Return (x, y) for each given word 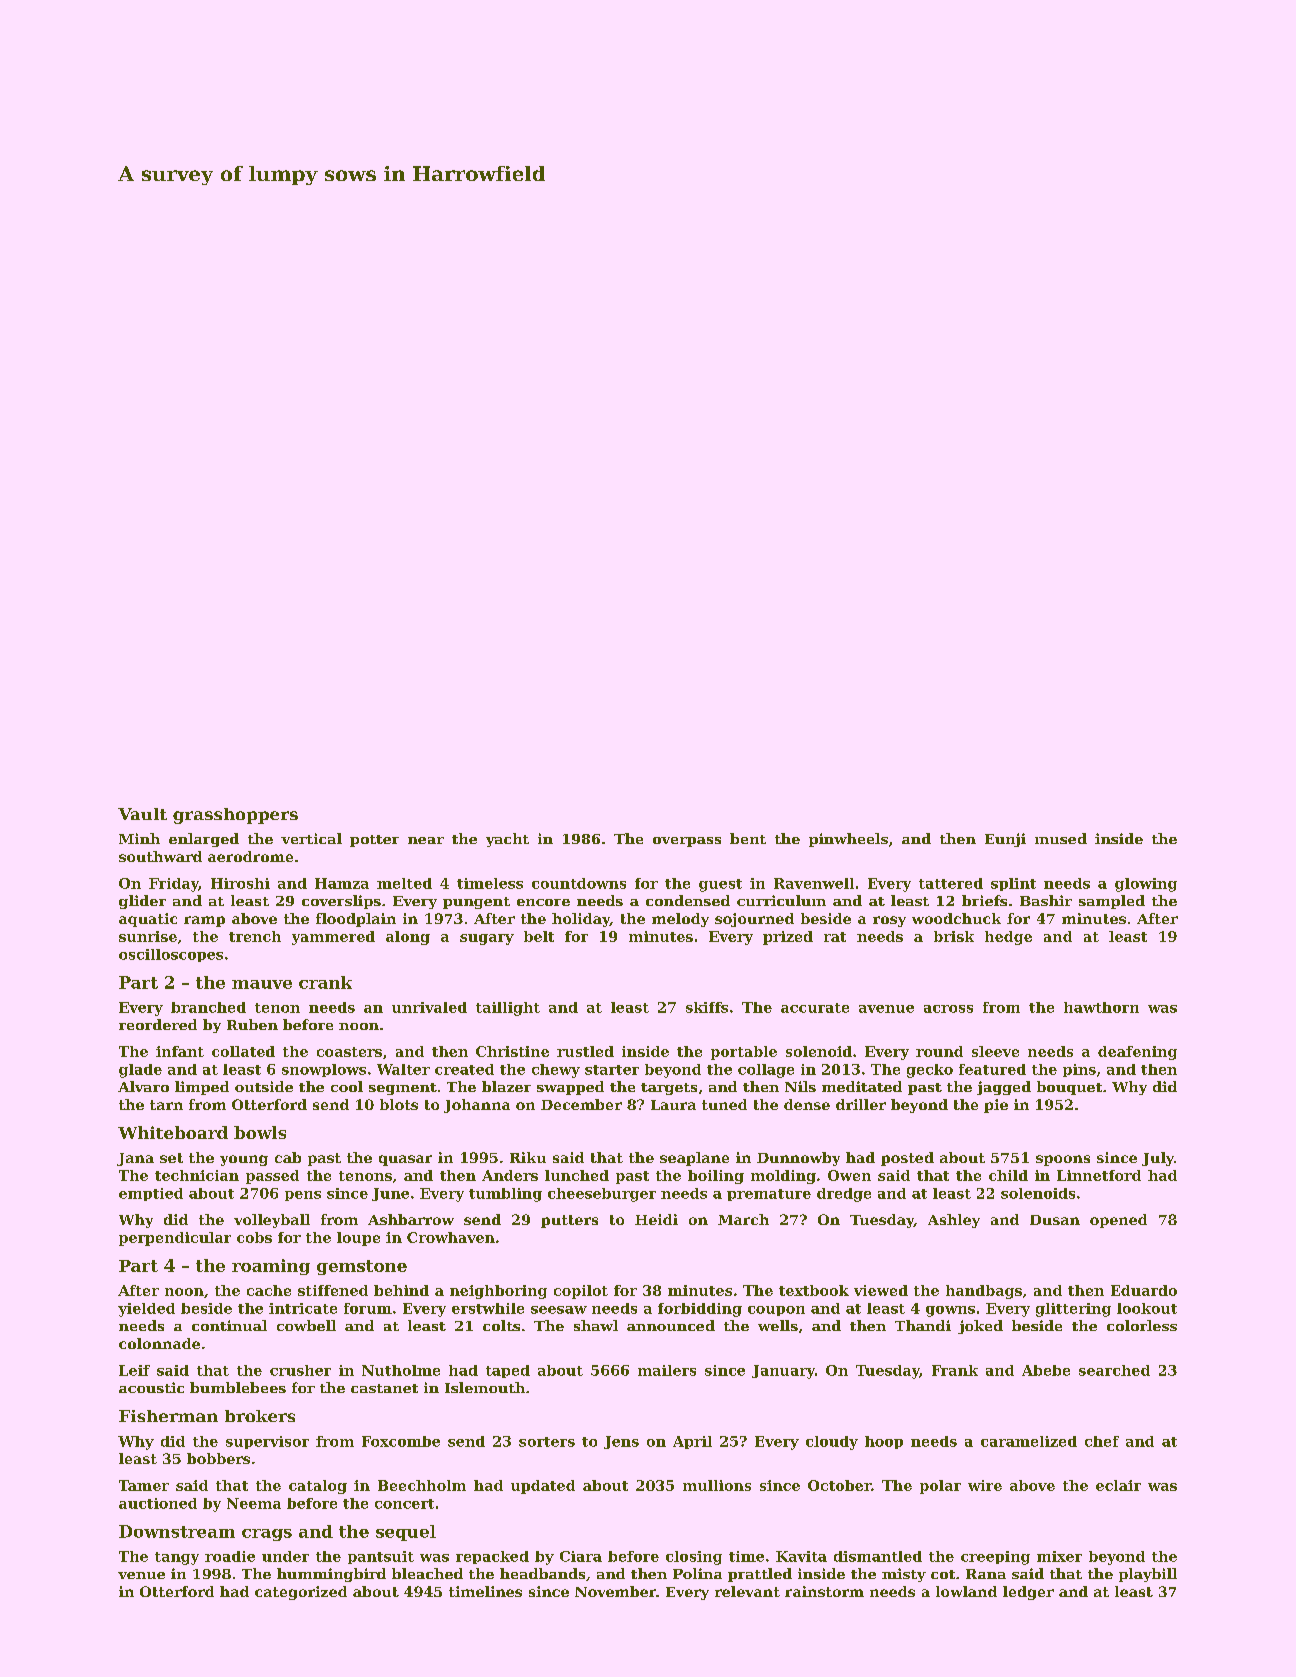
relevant (747, 1591)
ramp (204, 921)
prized (788, 938)
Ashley (954, 1221)
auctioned (158, 1503)
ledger (1028, 1593)
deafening (1137, 1053)
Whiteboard (173, 1132)
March (743, 1219)
